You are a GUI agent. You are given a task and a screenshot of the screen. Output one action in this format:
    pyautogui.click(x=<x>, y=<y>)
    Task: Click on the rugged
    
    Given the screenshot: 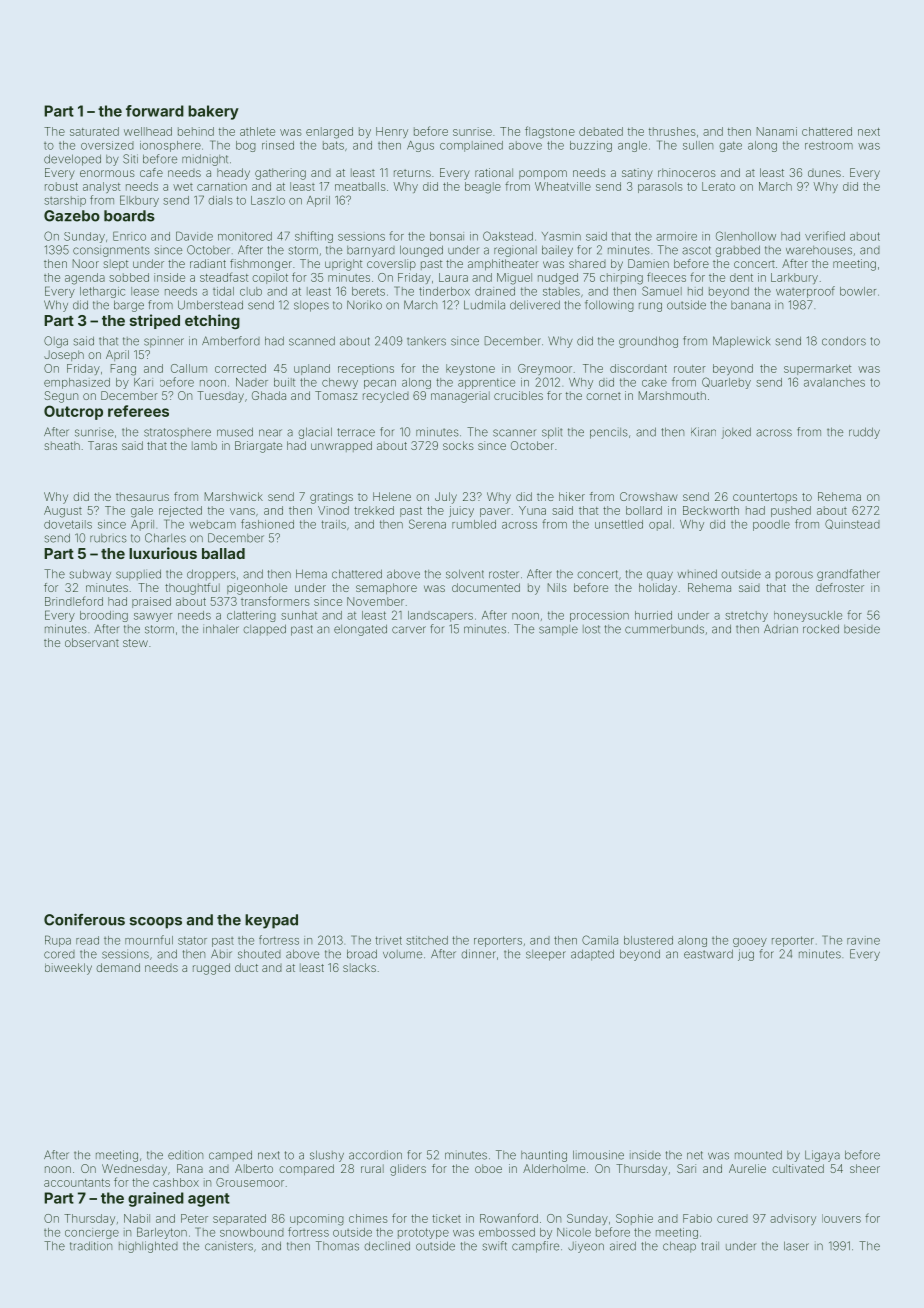 What is the action you would take?
    pyautogui.click(x=211, y=969)
